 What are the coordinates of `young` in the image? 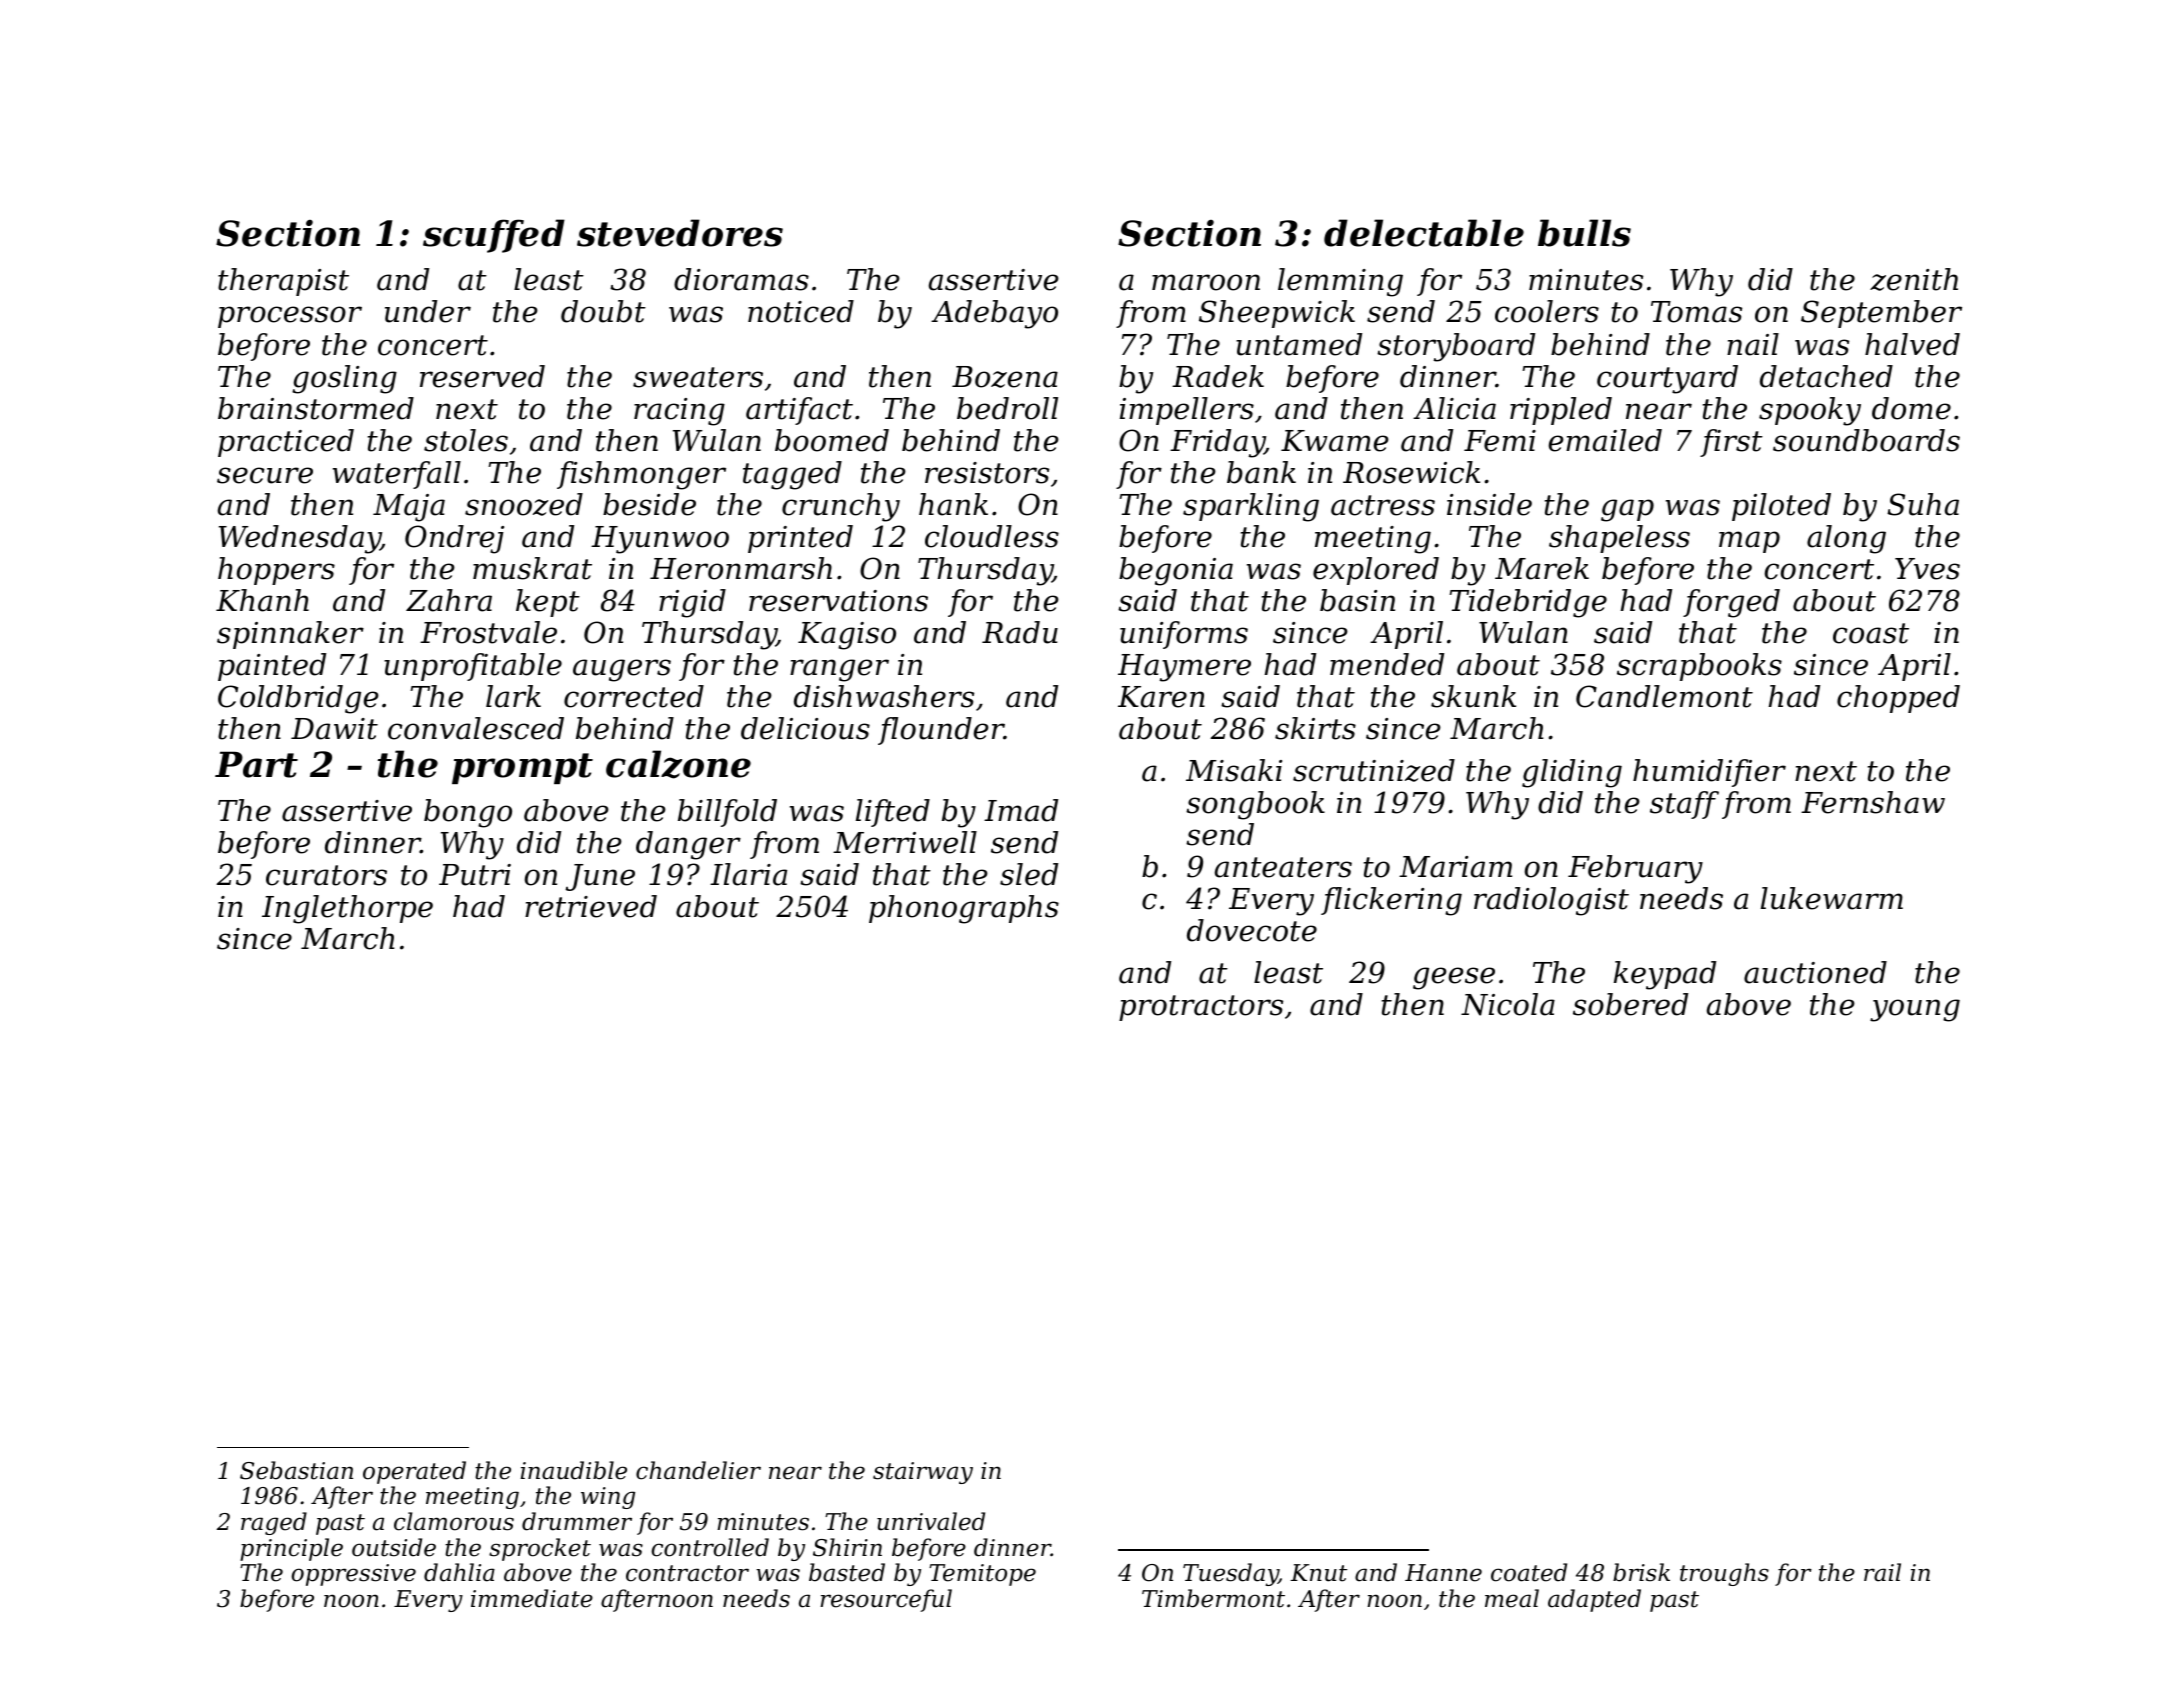 It's located at (1915, 1010).
